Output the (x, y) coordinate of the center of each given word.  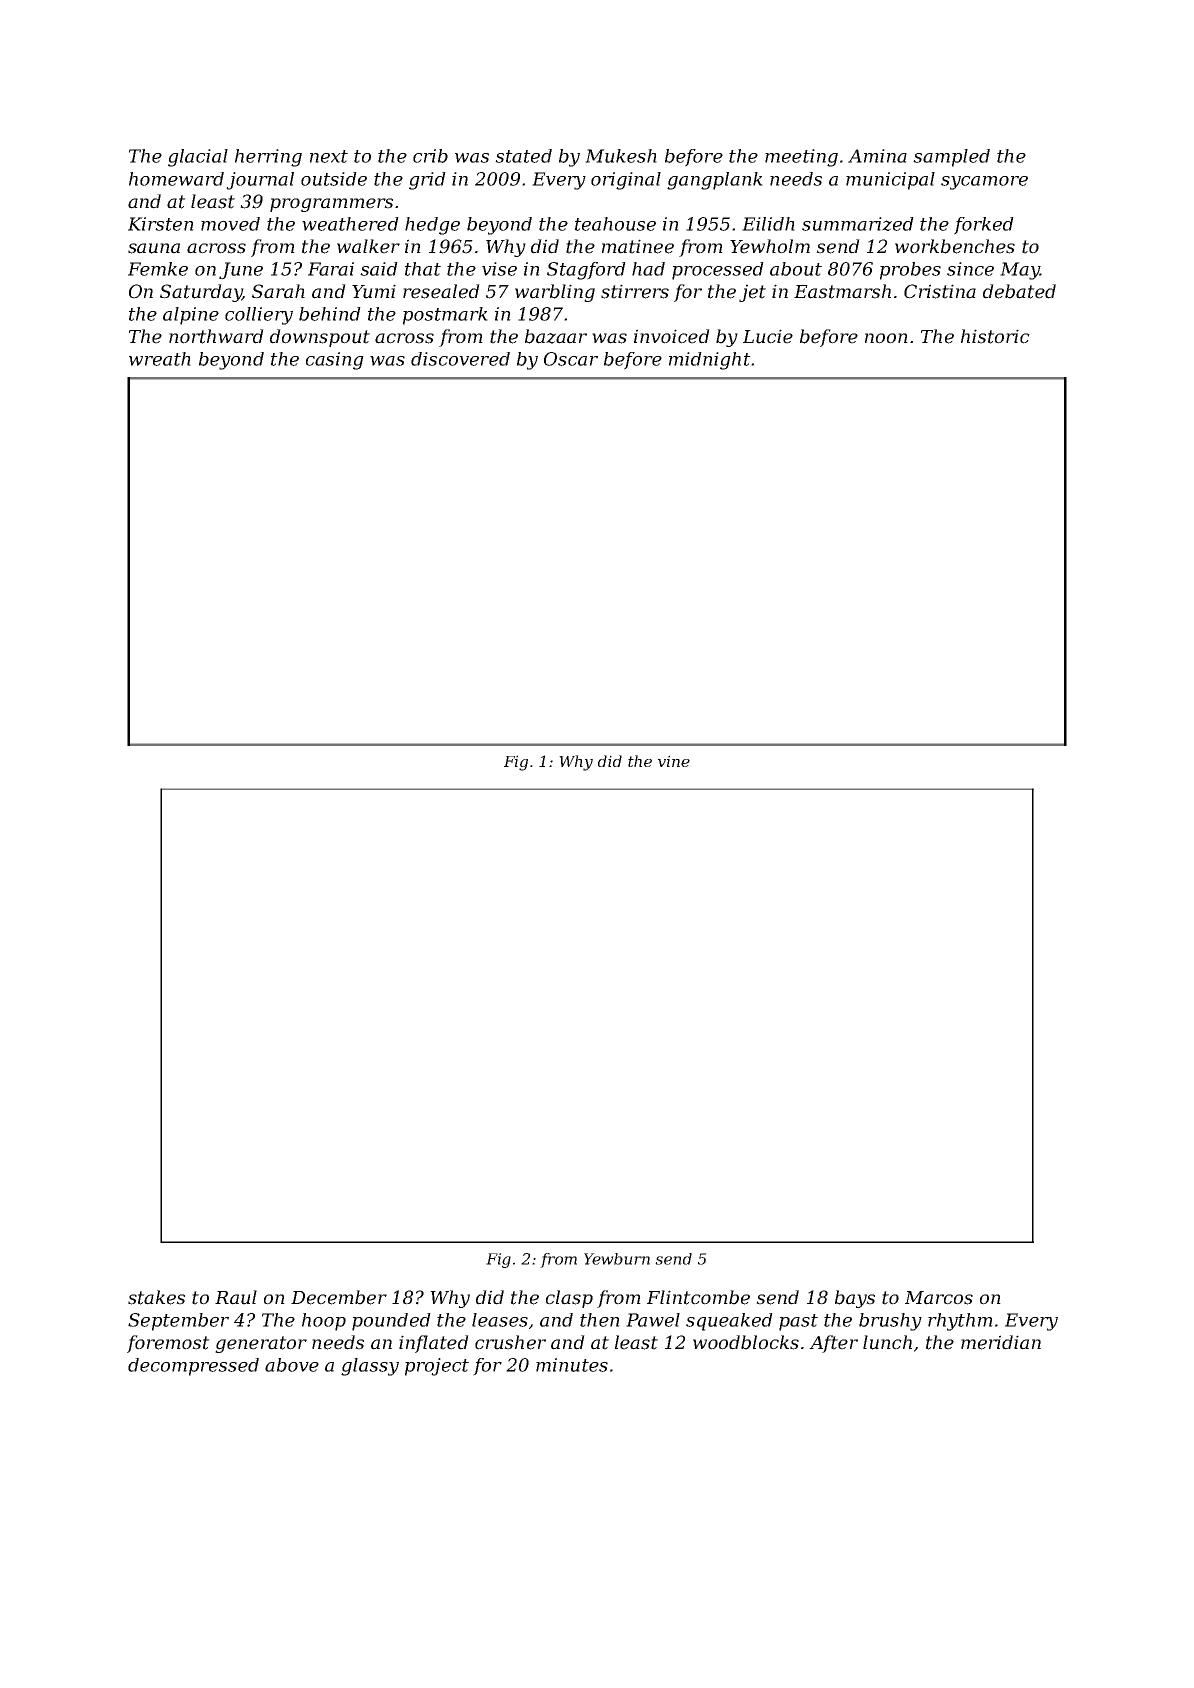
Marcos (939, 1298)
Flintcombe (698, 1297)
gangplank (715, 181)
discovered (460, 359)
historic (995, 336)
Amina (877, 156)
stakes (156, 1297)
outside (334, 179)
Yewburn (617, 1259)
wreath (160, 359)
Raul (236, 1297)
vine (674, 761)
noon (886, 338)
